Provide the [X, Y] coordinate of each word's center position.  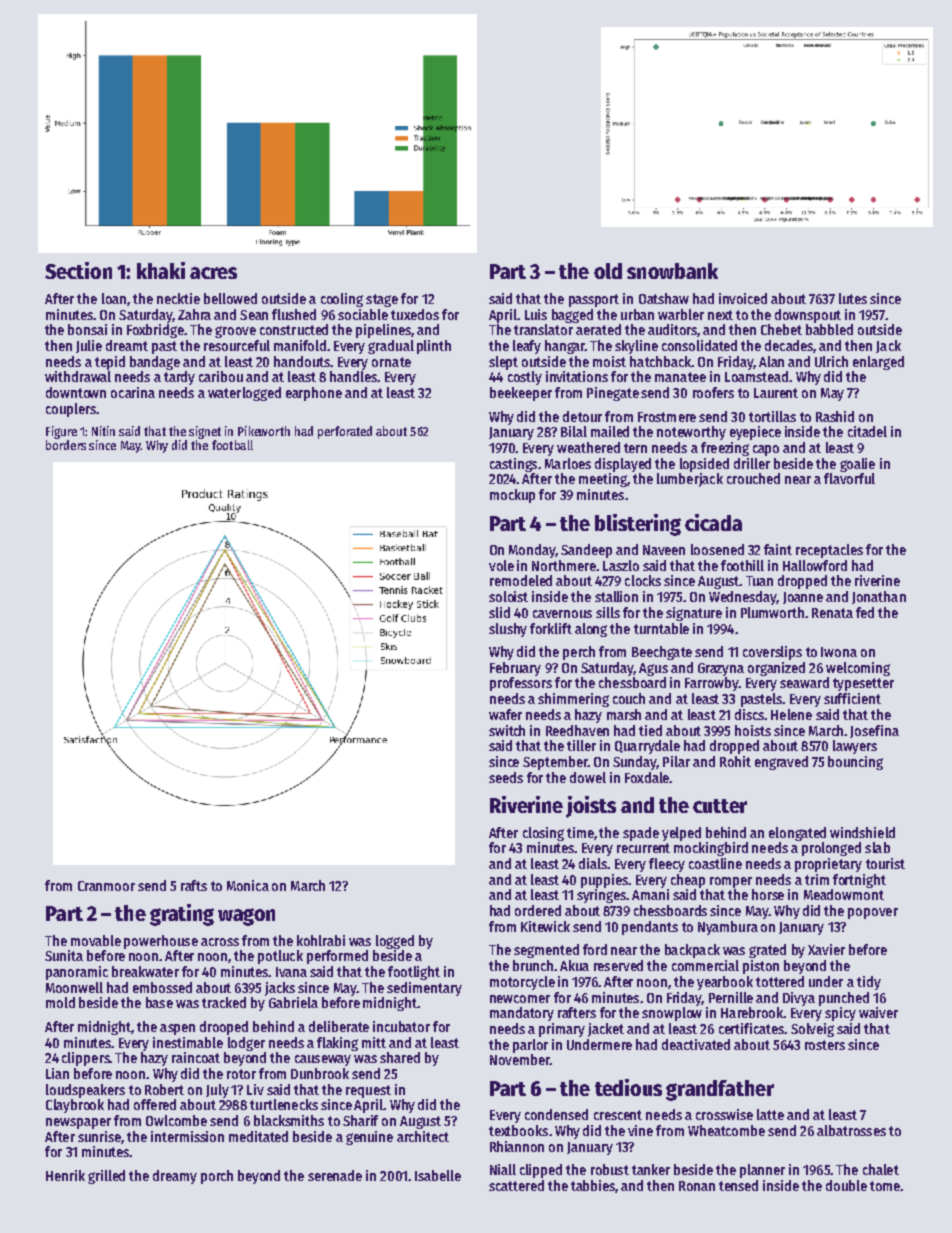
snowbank [672, 271]
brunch [533, 965]
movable [96, 940]
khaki [161, 270]
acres [213, 273]
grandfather [720, 1090]
